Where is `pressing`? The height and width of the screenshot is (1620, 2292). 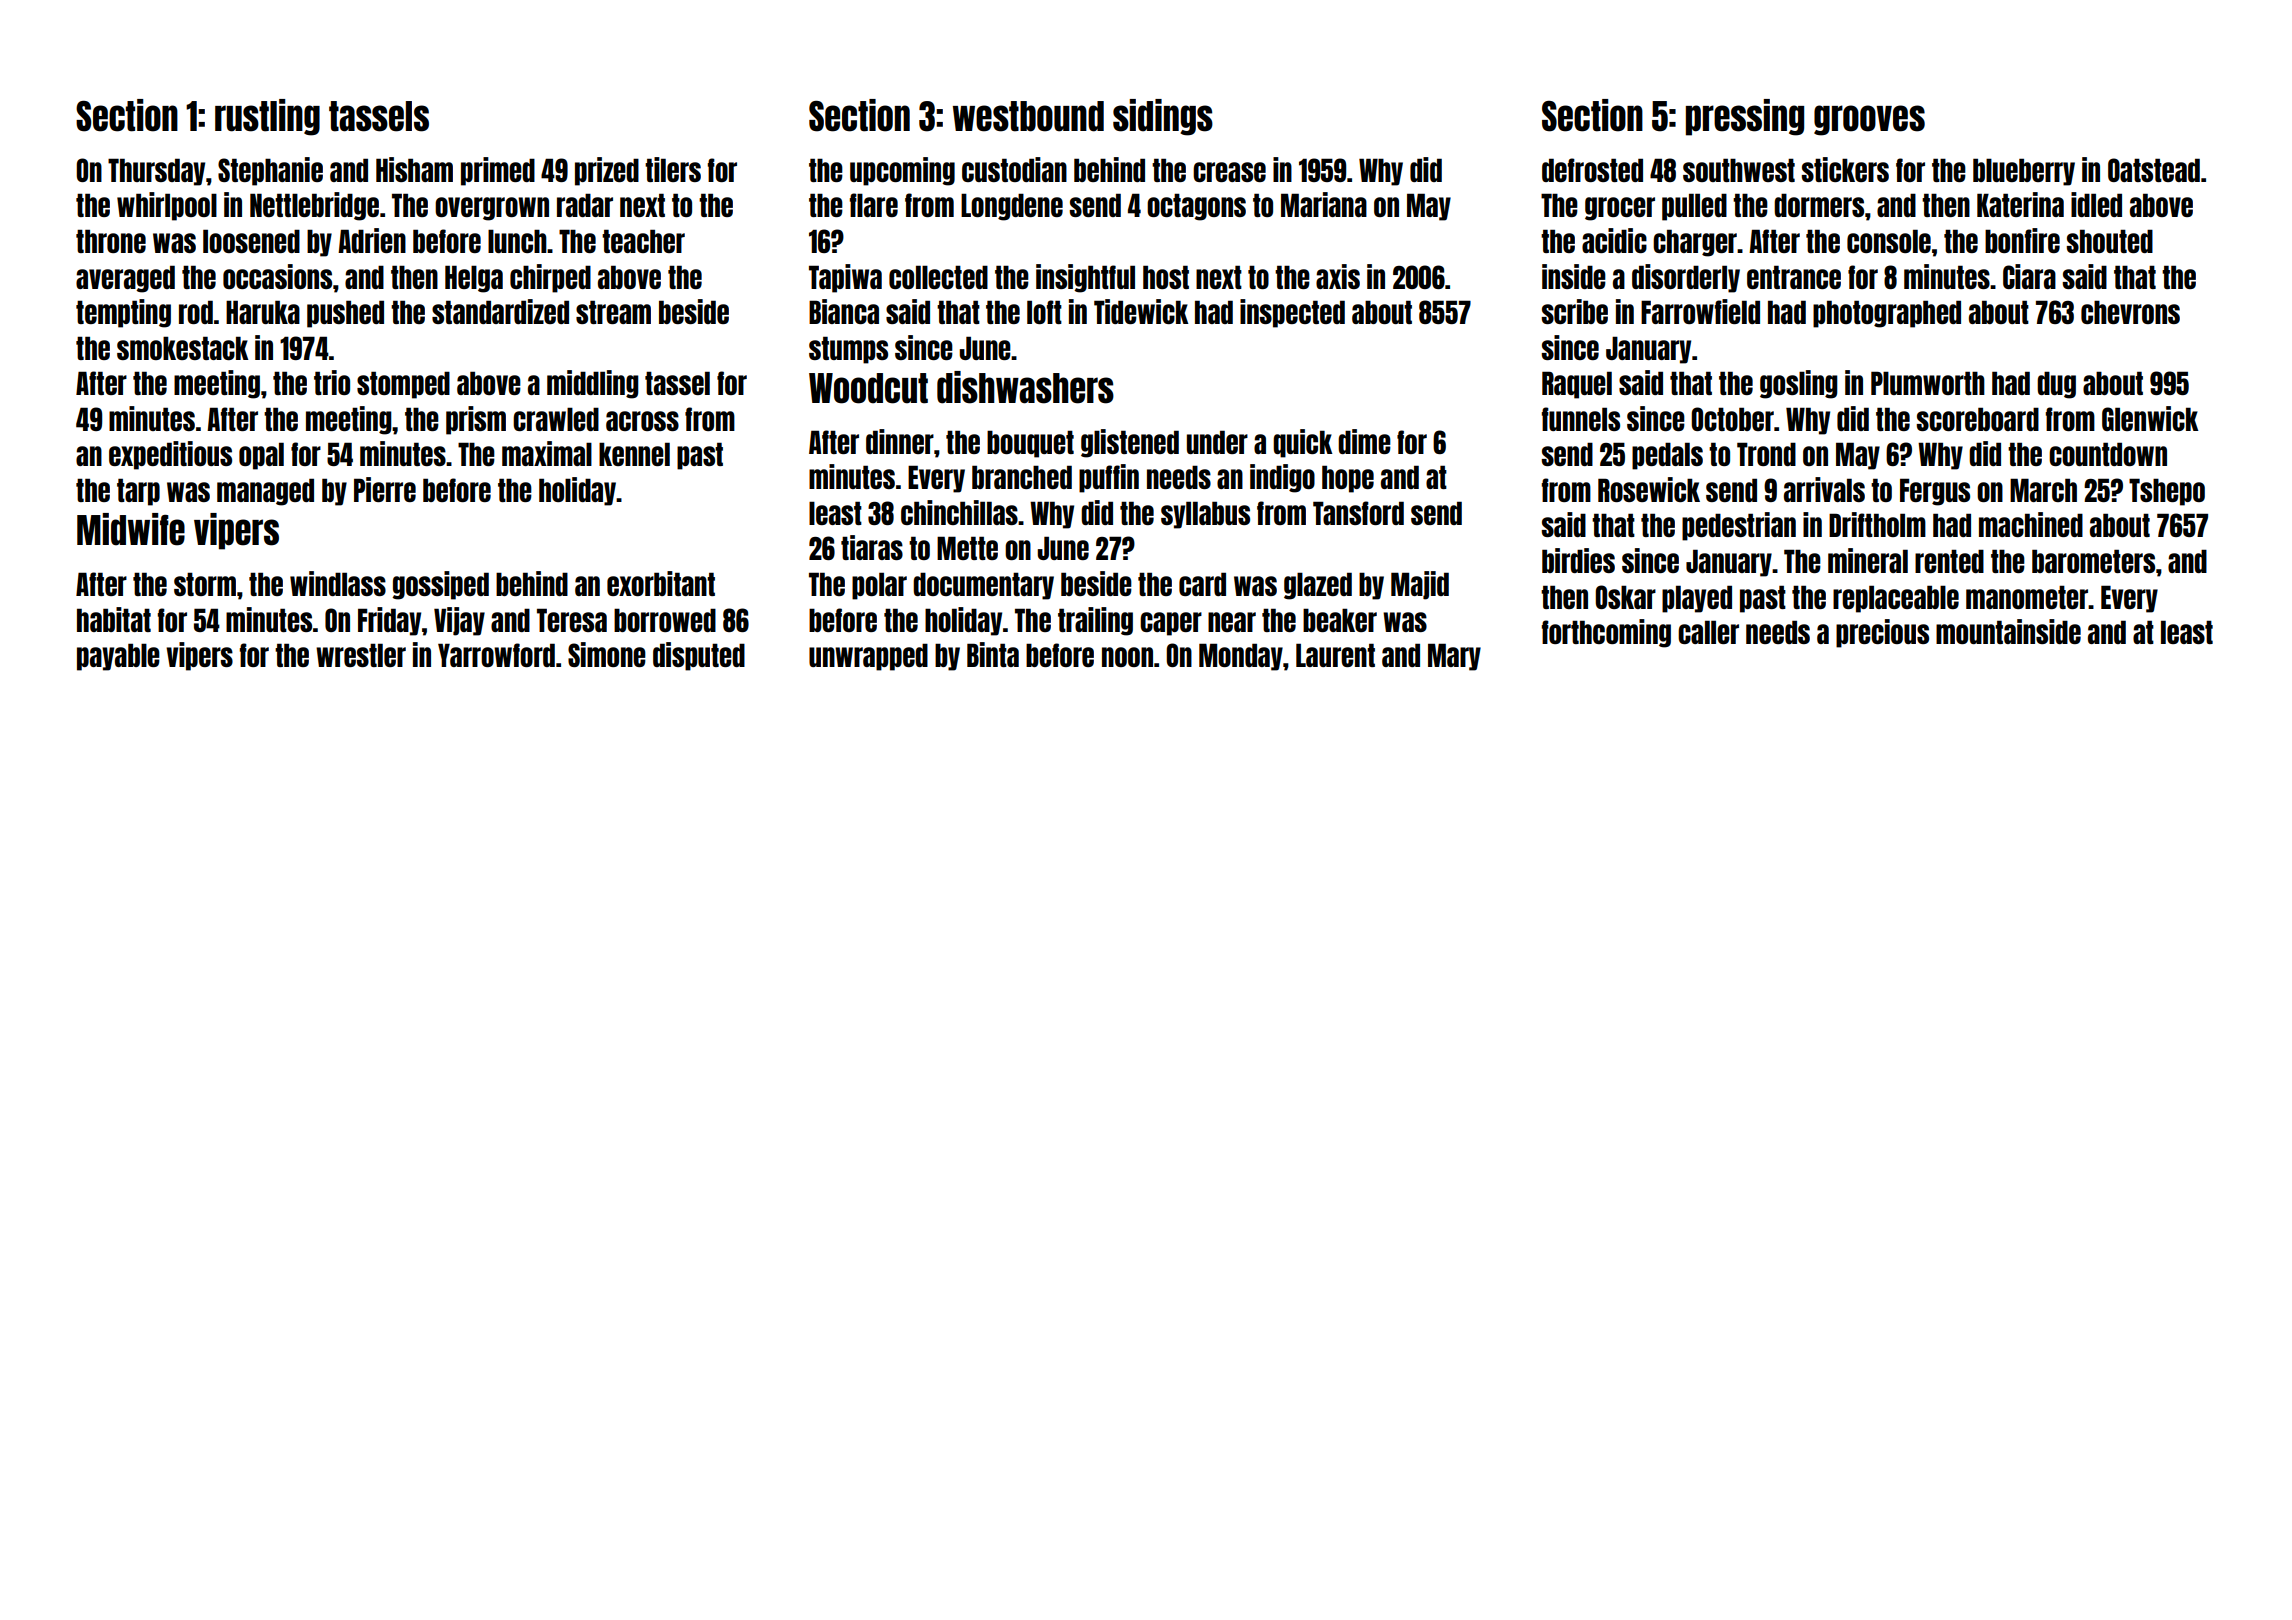 pressing is located at coordinates (1745, 117).
